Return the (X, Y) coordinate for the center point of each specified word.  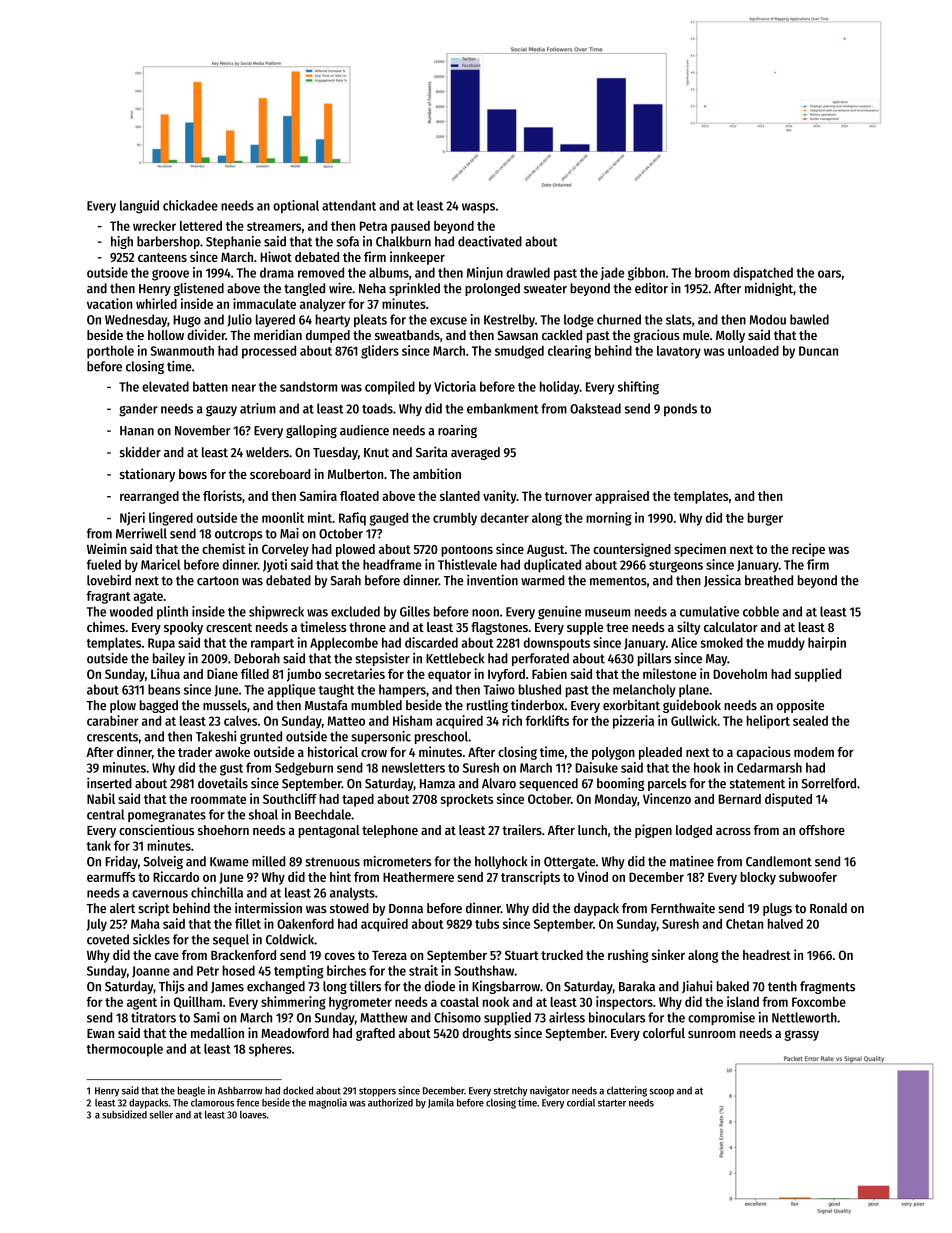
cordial (581, 1102)
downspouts (557, 644)
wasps (478, 208)
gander (138, 410)
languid (139, 207)
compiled (390, 388)
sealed (810, 721)
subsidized (124, 1114)
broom (712, 272)
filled (255, 673)
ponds (680, 409)
